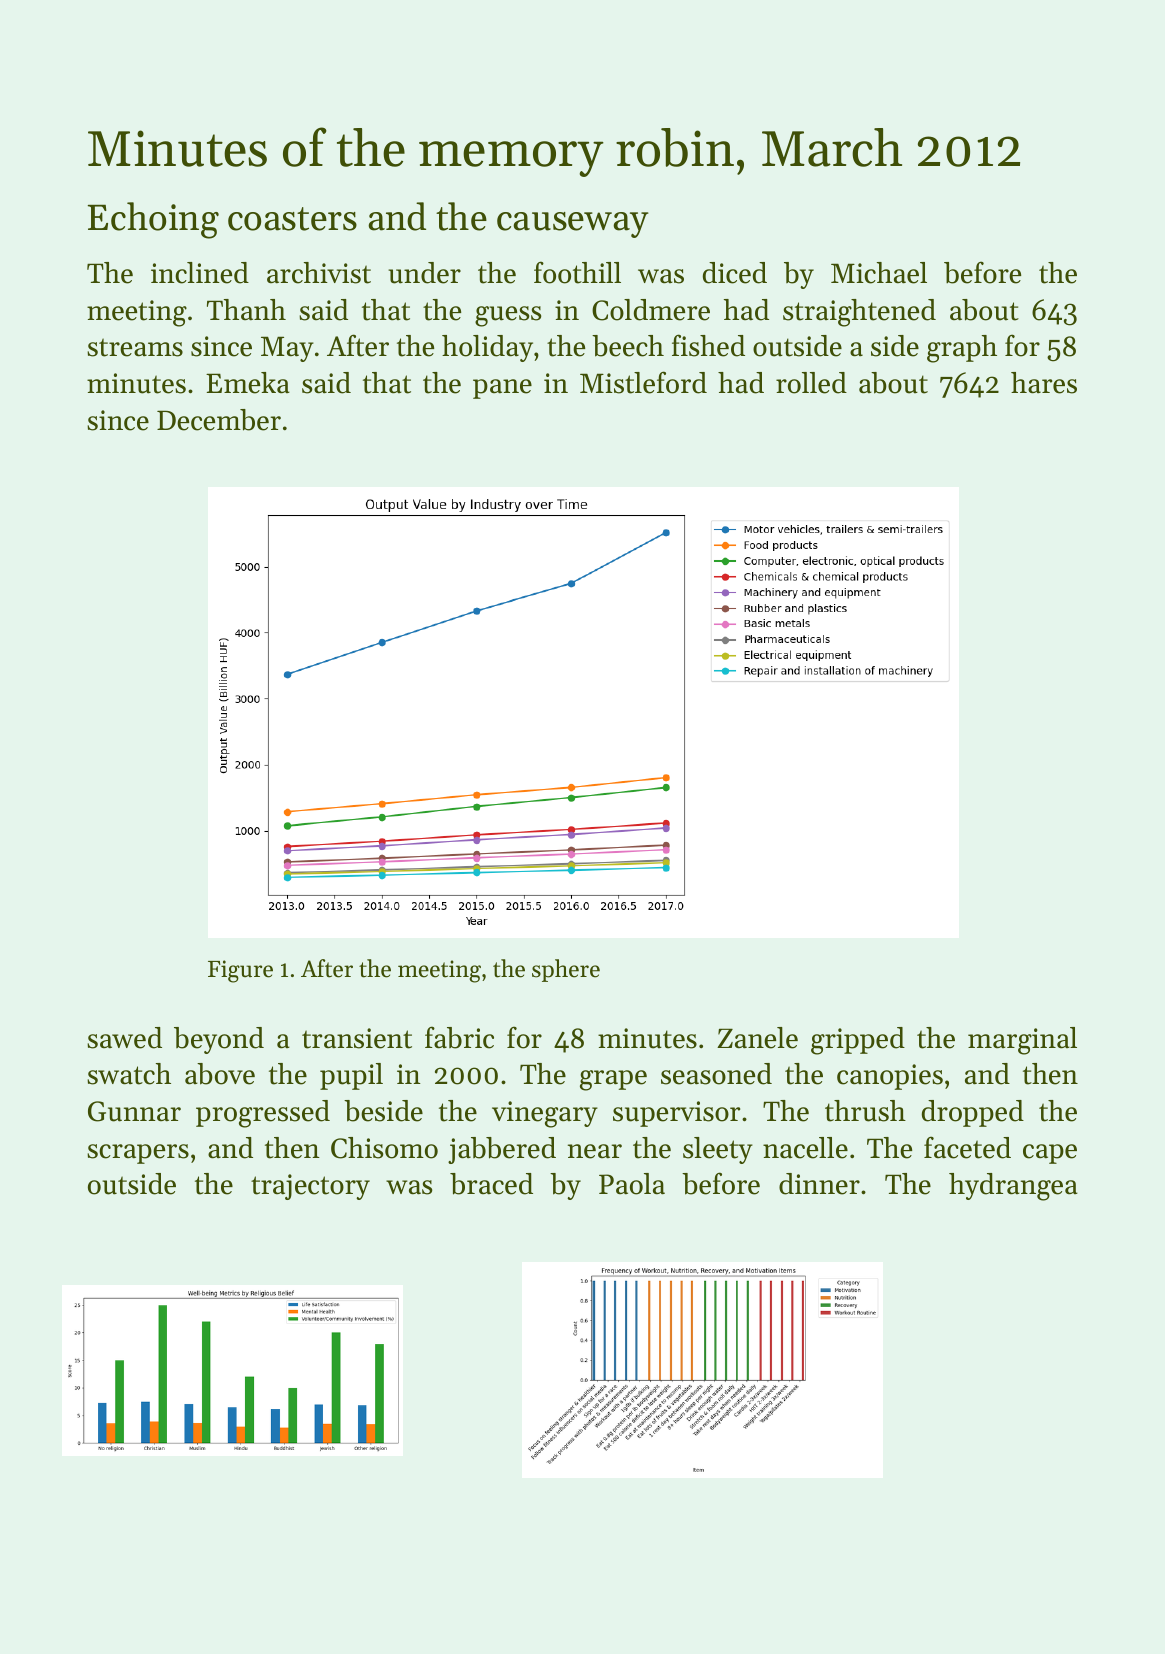  What do you see at coordinates (310, 1187) in the document?
I see `trajectory` at bounding box center [310, 1187].
